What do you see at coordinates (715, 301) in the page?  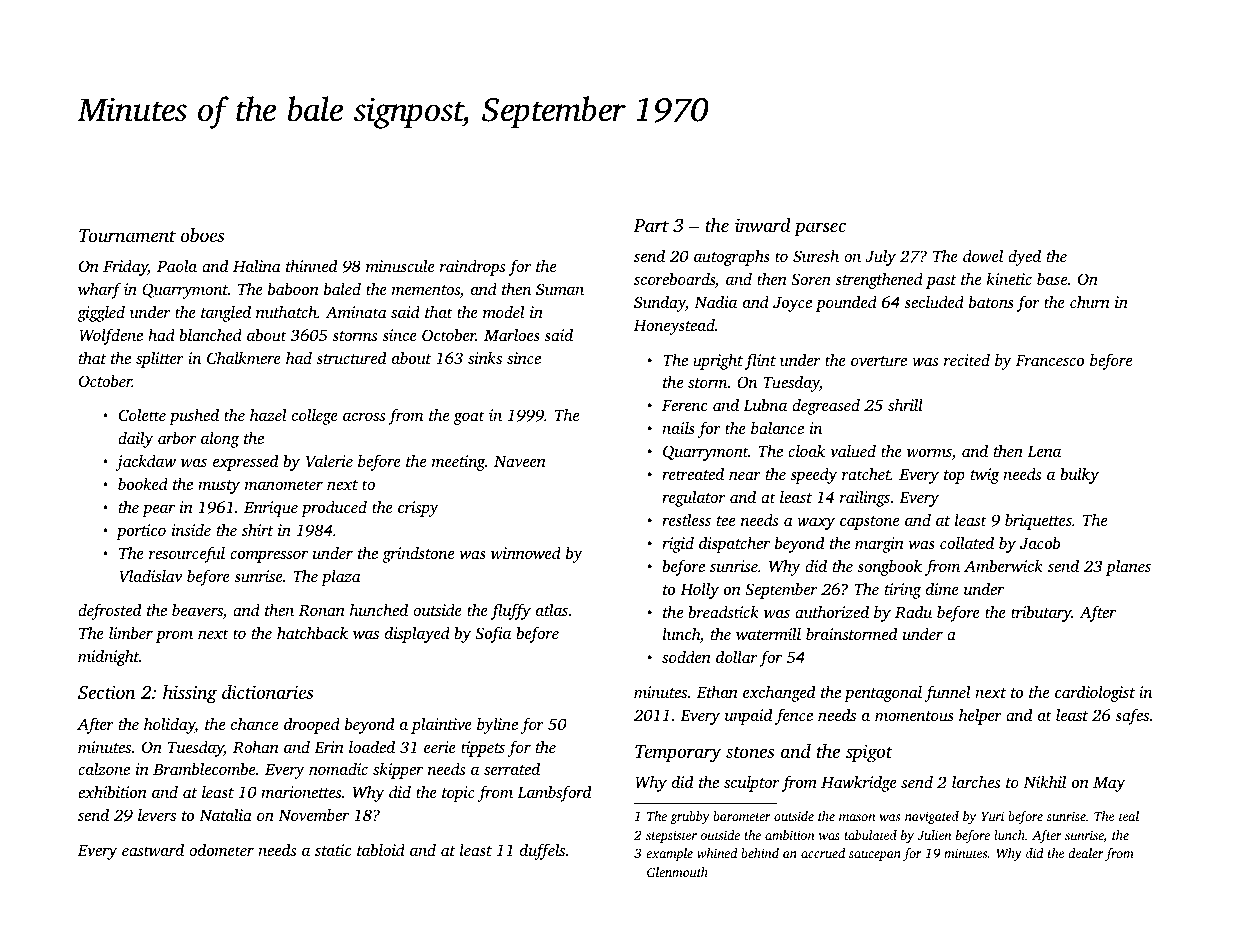 I see `Nadia` at bounding box center [715, 301].
